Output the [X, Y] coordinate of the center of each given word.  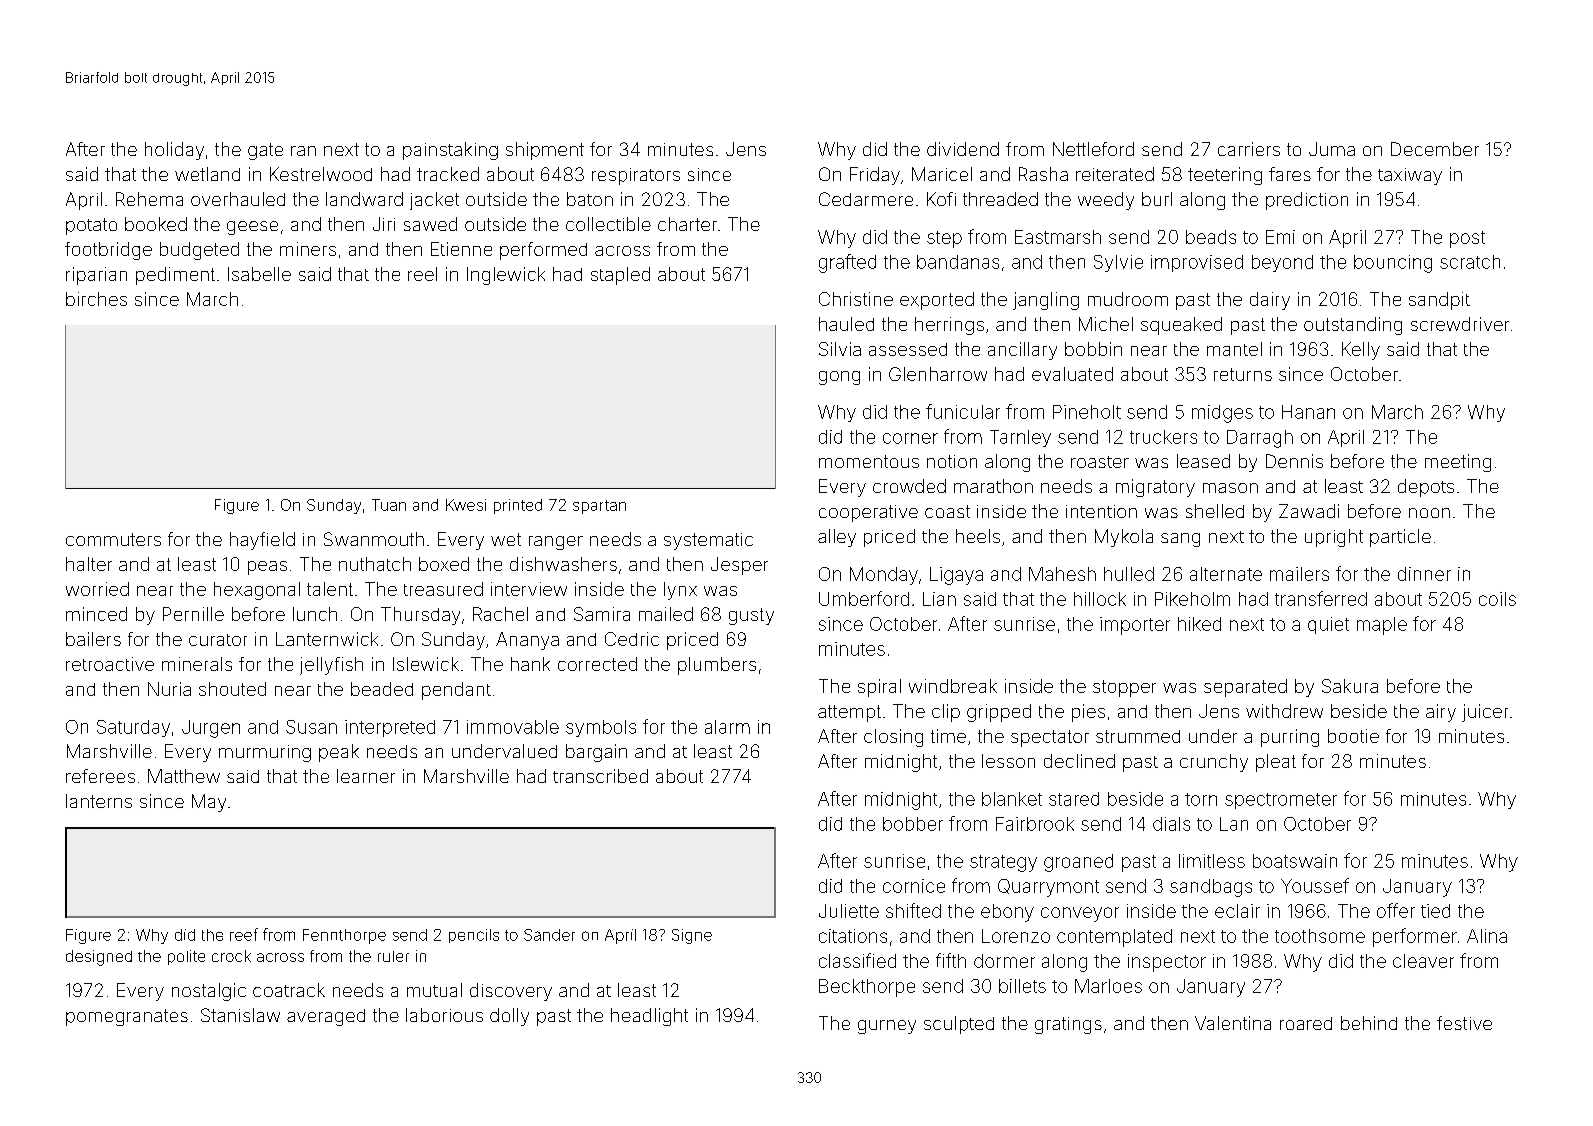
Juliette [849, 911]
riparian [96, 276]
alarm [727, 727]
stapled [620, 276]
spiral [879, 688]
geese [252, 228]
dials [1171, 824]
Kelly [1361, 351]
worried [97, 589]
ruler [393, 956]
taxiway [1410, 176]
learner [366, 776]
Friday [875, 176]
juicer [1485, 713]
